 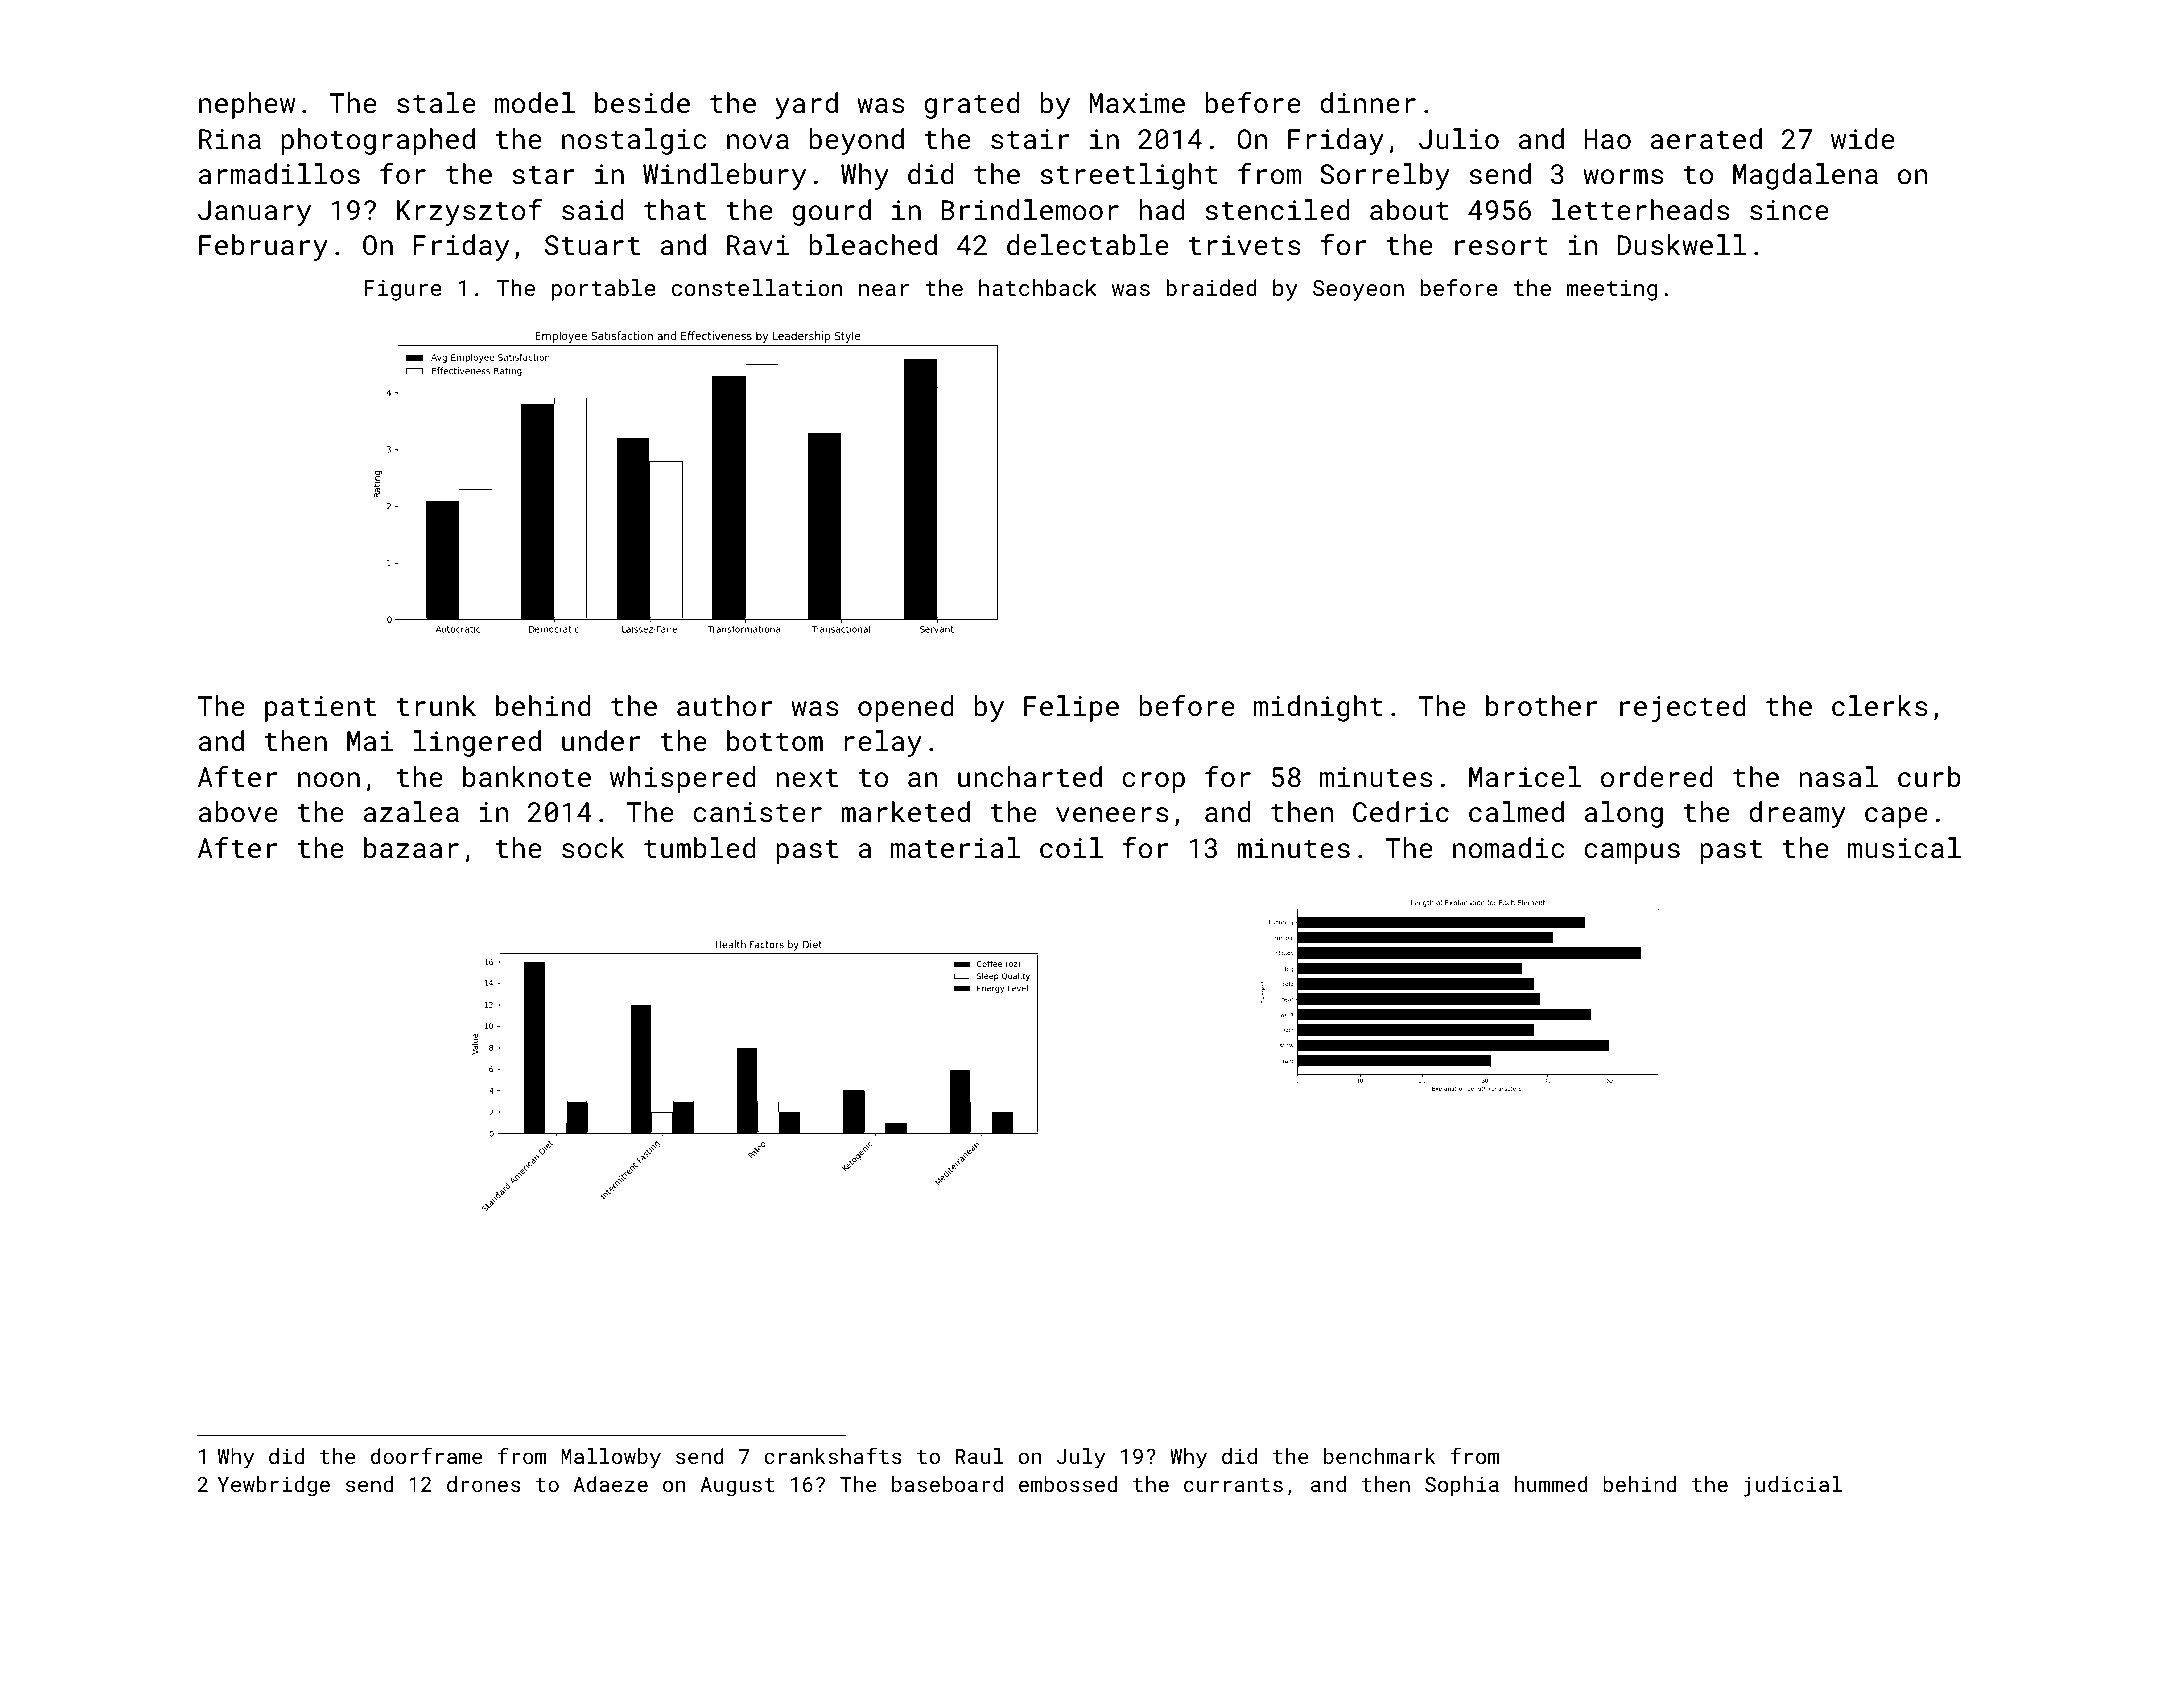 What do you see at coordinates (1612, 290) in the page?
I see `meeting` at bounding box center [1612, 290].
